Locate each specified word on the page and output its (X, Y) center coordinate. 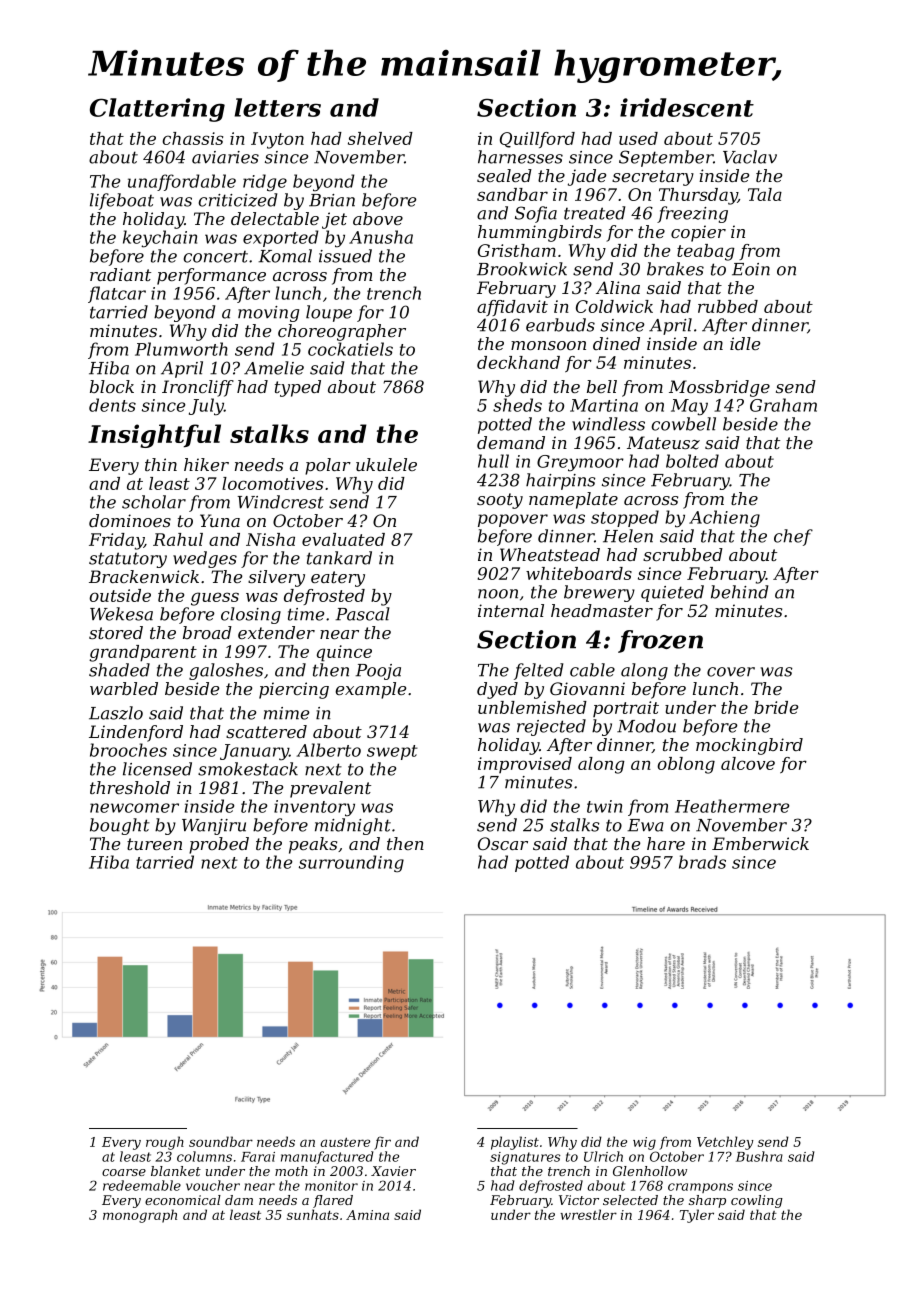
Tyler (697, 1216)
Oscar (503, 843)
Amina (367, 1215)
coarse (124, 1172)
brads (702, 862)
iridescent (687, 107)
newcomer (134, 808)
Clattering (157, 110)
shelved (380, 138)
